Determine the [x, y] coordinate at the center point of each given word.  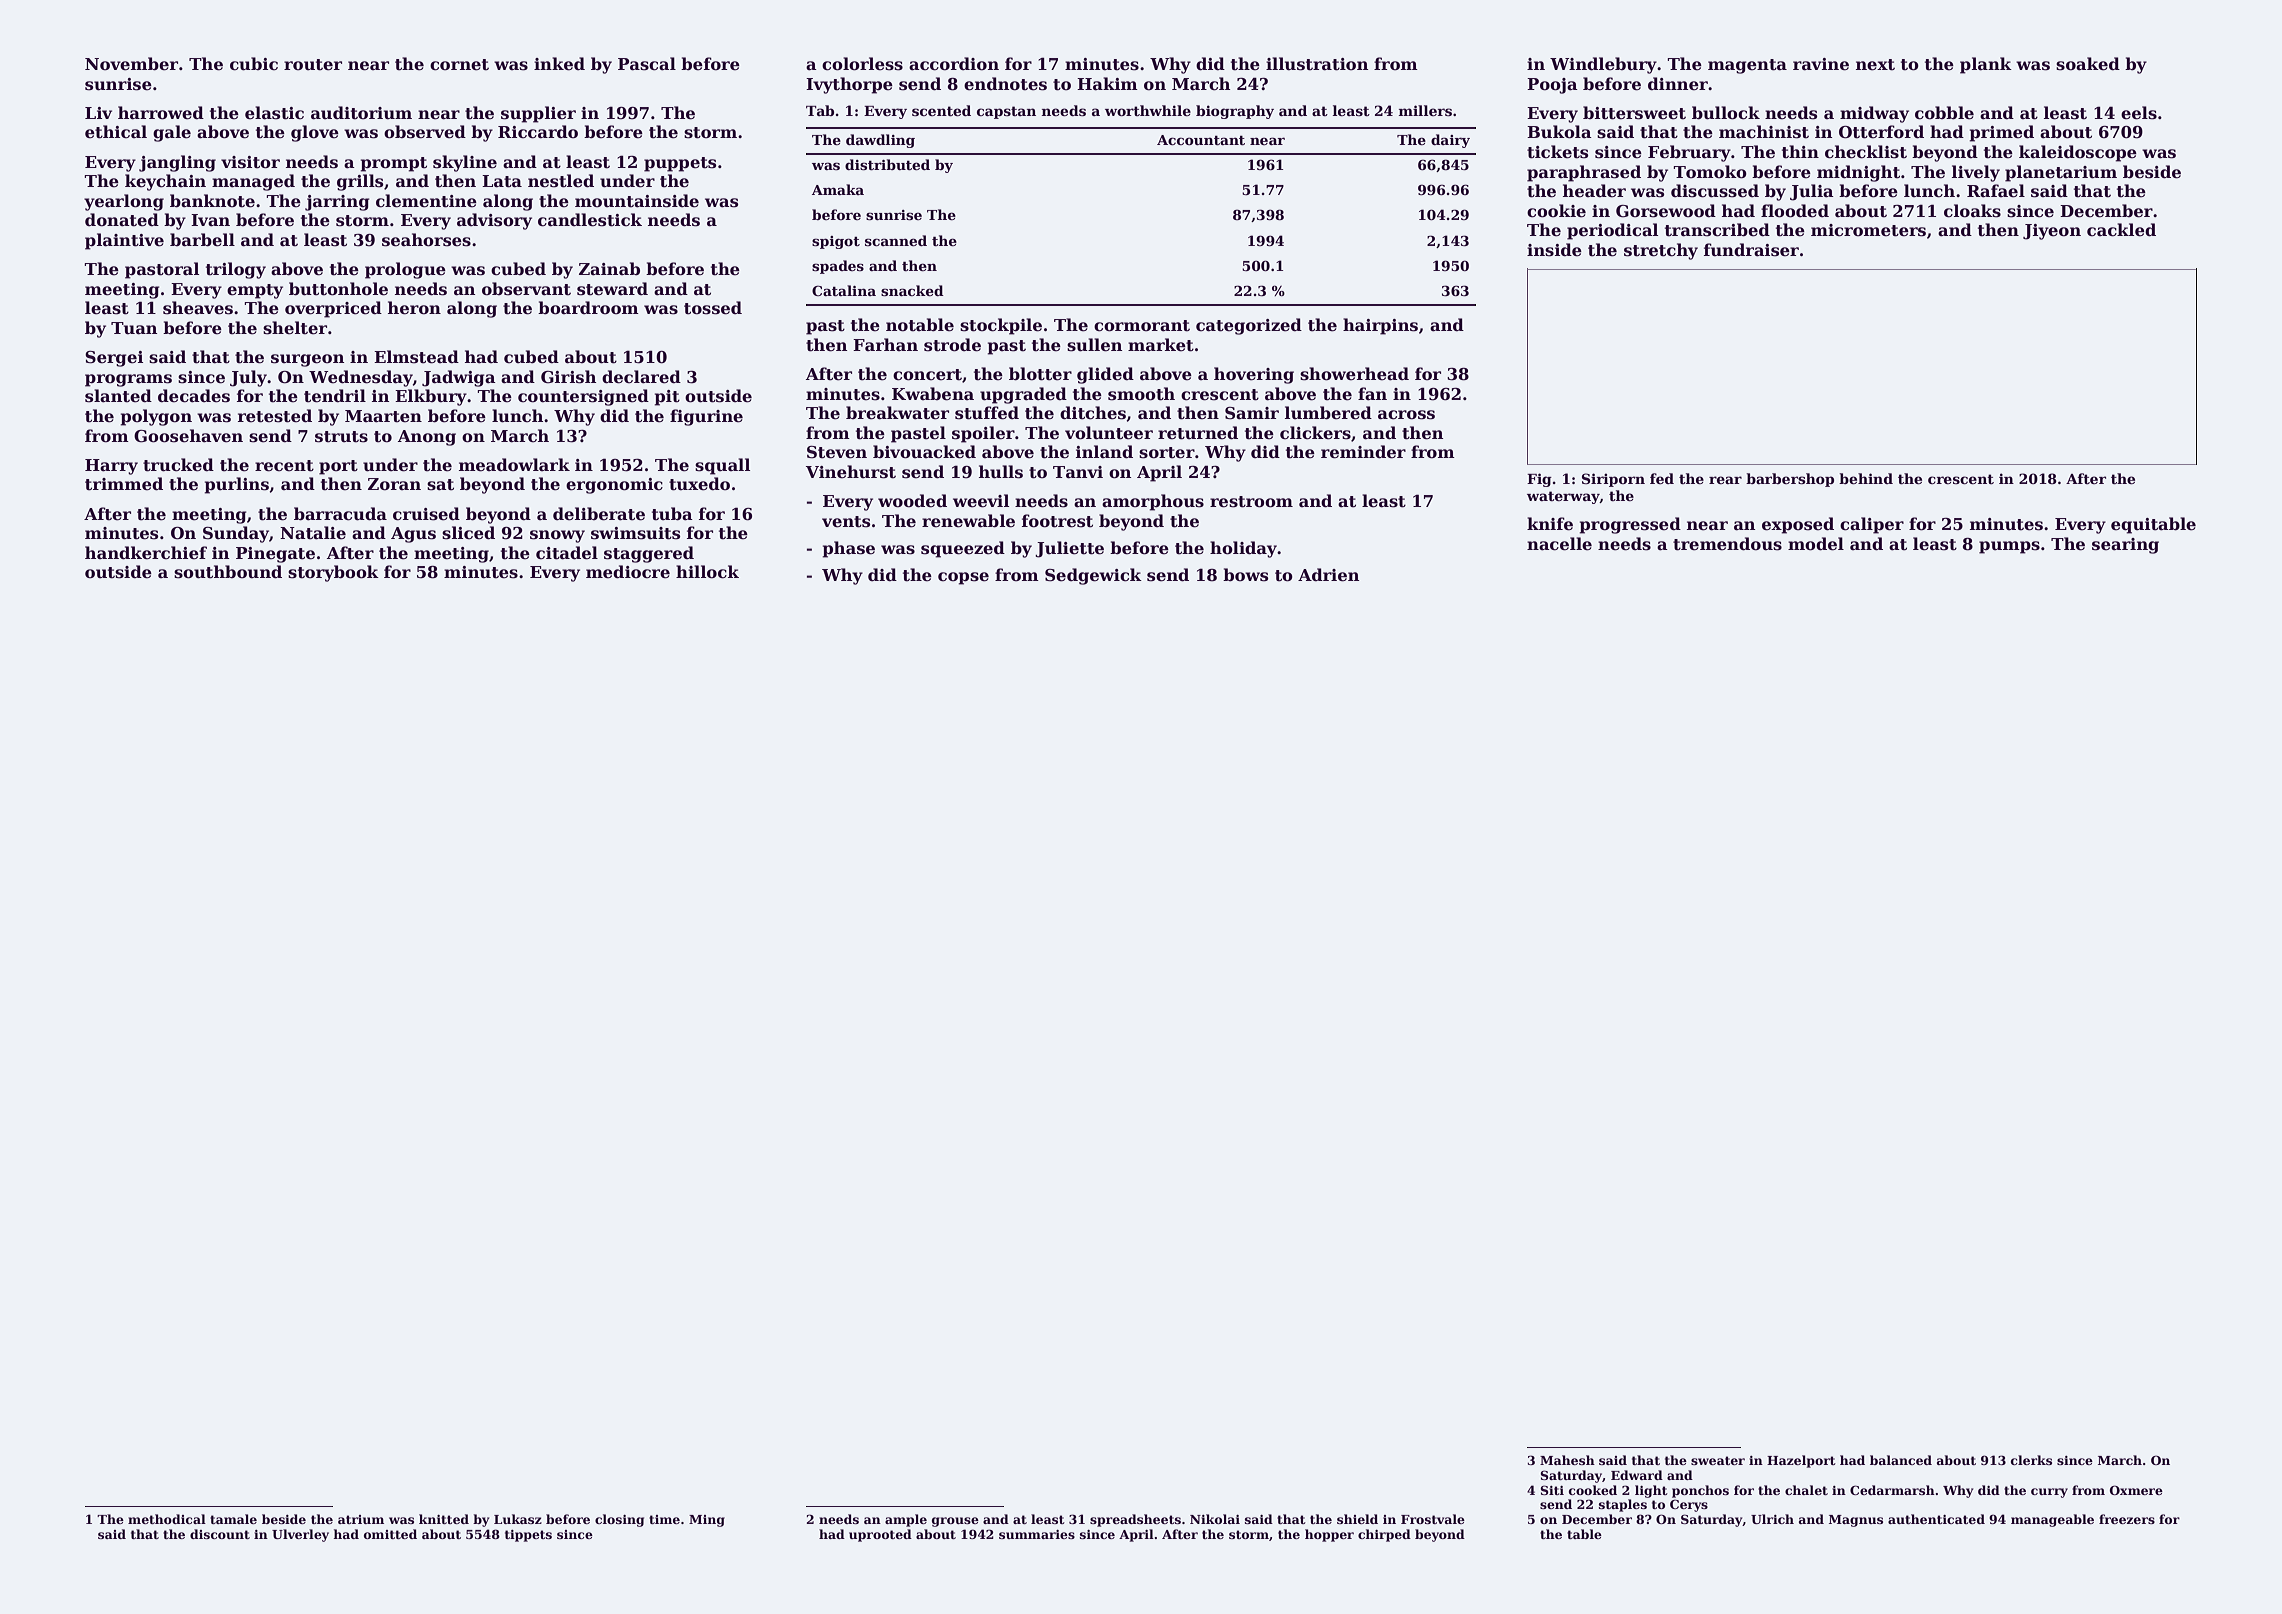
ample [906, 1520]
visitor [250, 162]
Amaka [838, 189]
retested [275, 416]
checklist [1866, 152]
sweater [1718, 1460]
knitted [444, 1519]
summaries [1037, 1534]
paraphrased [1584, 173]
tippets [528, 1536]
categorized [1249, 326]
